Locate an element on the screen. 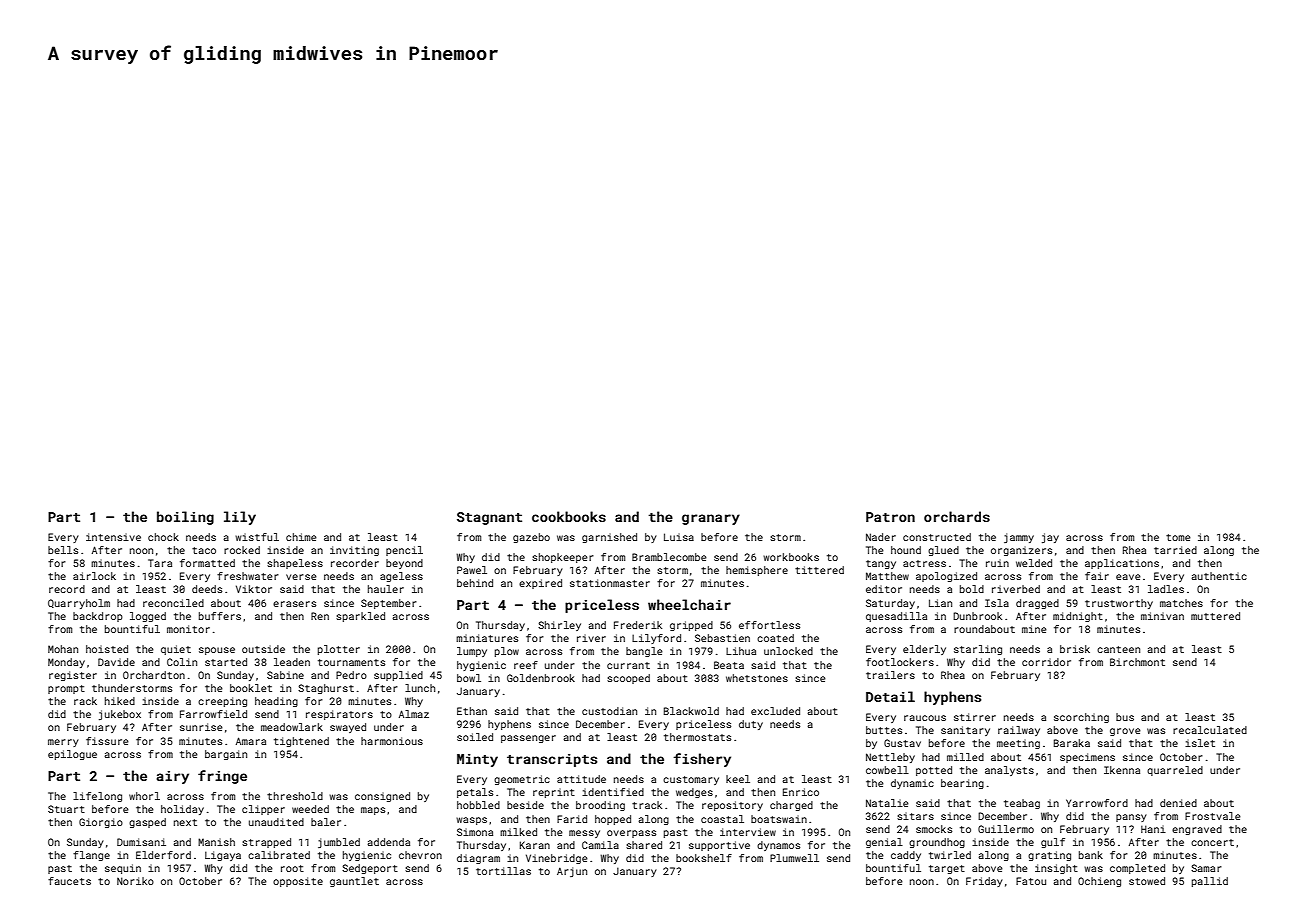  Plumwell is located at coordinates (794, 858).
